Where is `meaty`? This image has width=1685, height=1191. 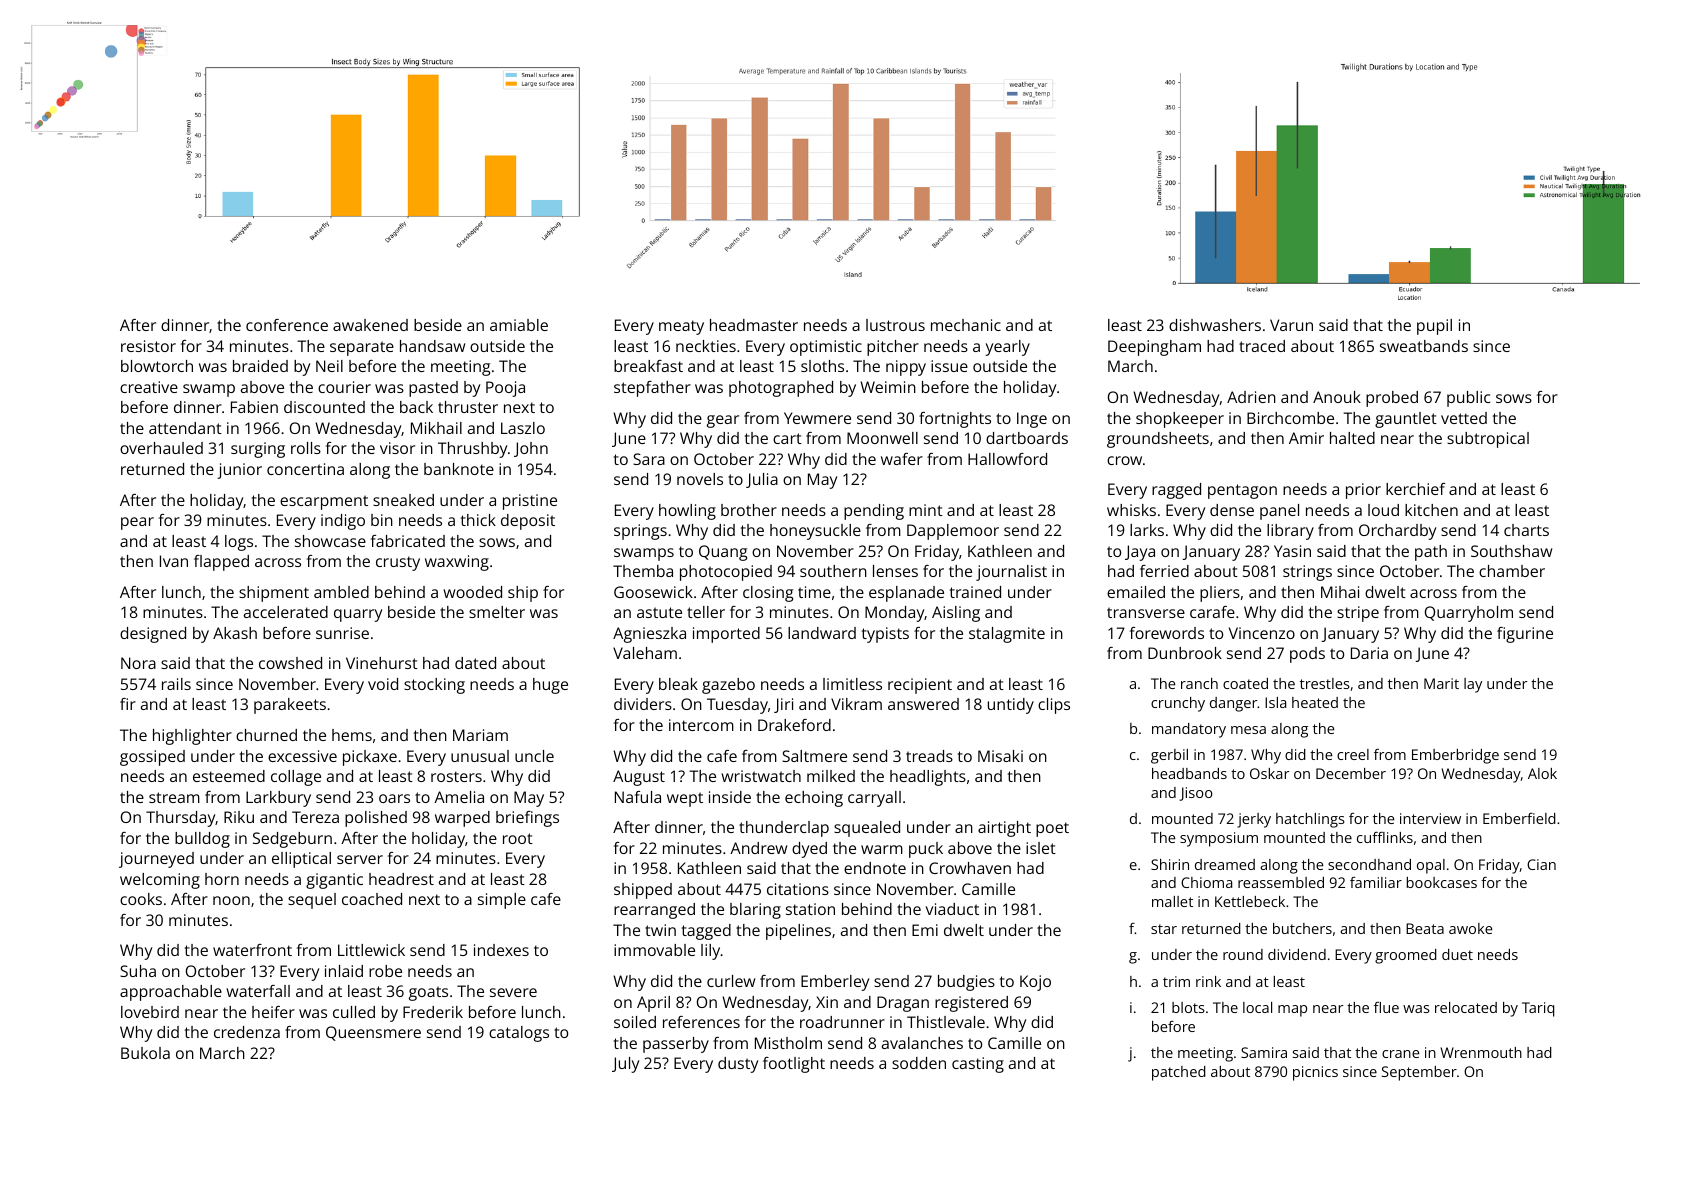
meaty is located at coordinates (681, 327).
